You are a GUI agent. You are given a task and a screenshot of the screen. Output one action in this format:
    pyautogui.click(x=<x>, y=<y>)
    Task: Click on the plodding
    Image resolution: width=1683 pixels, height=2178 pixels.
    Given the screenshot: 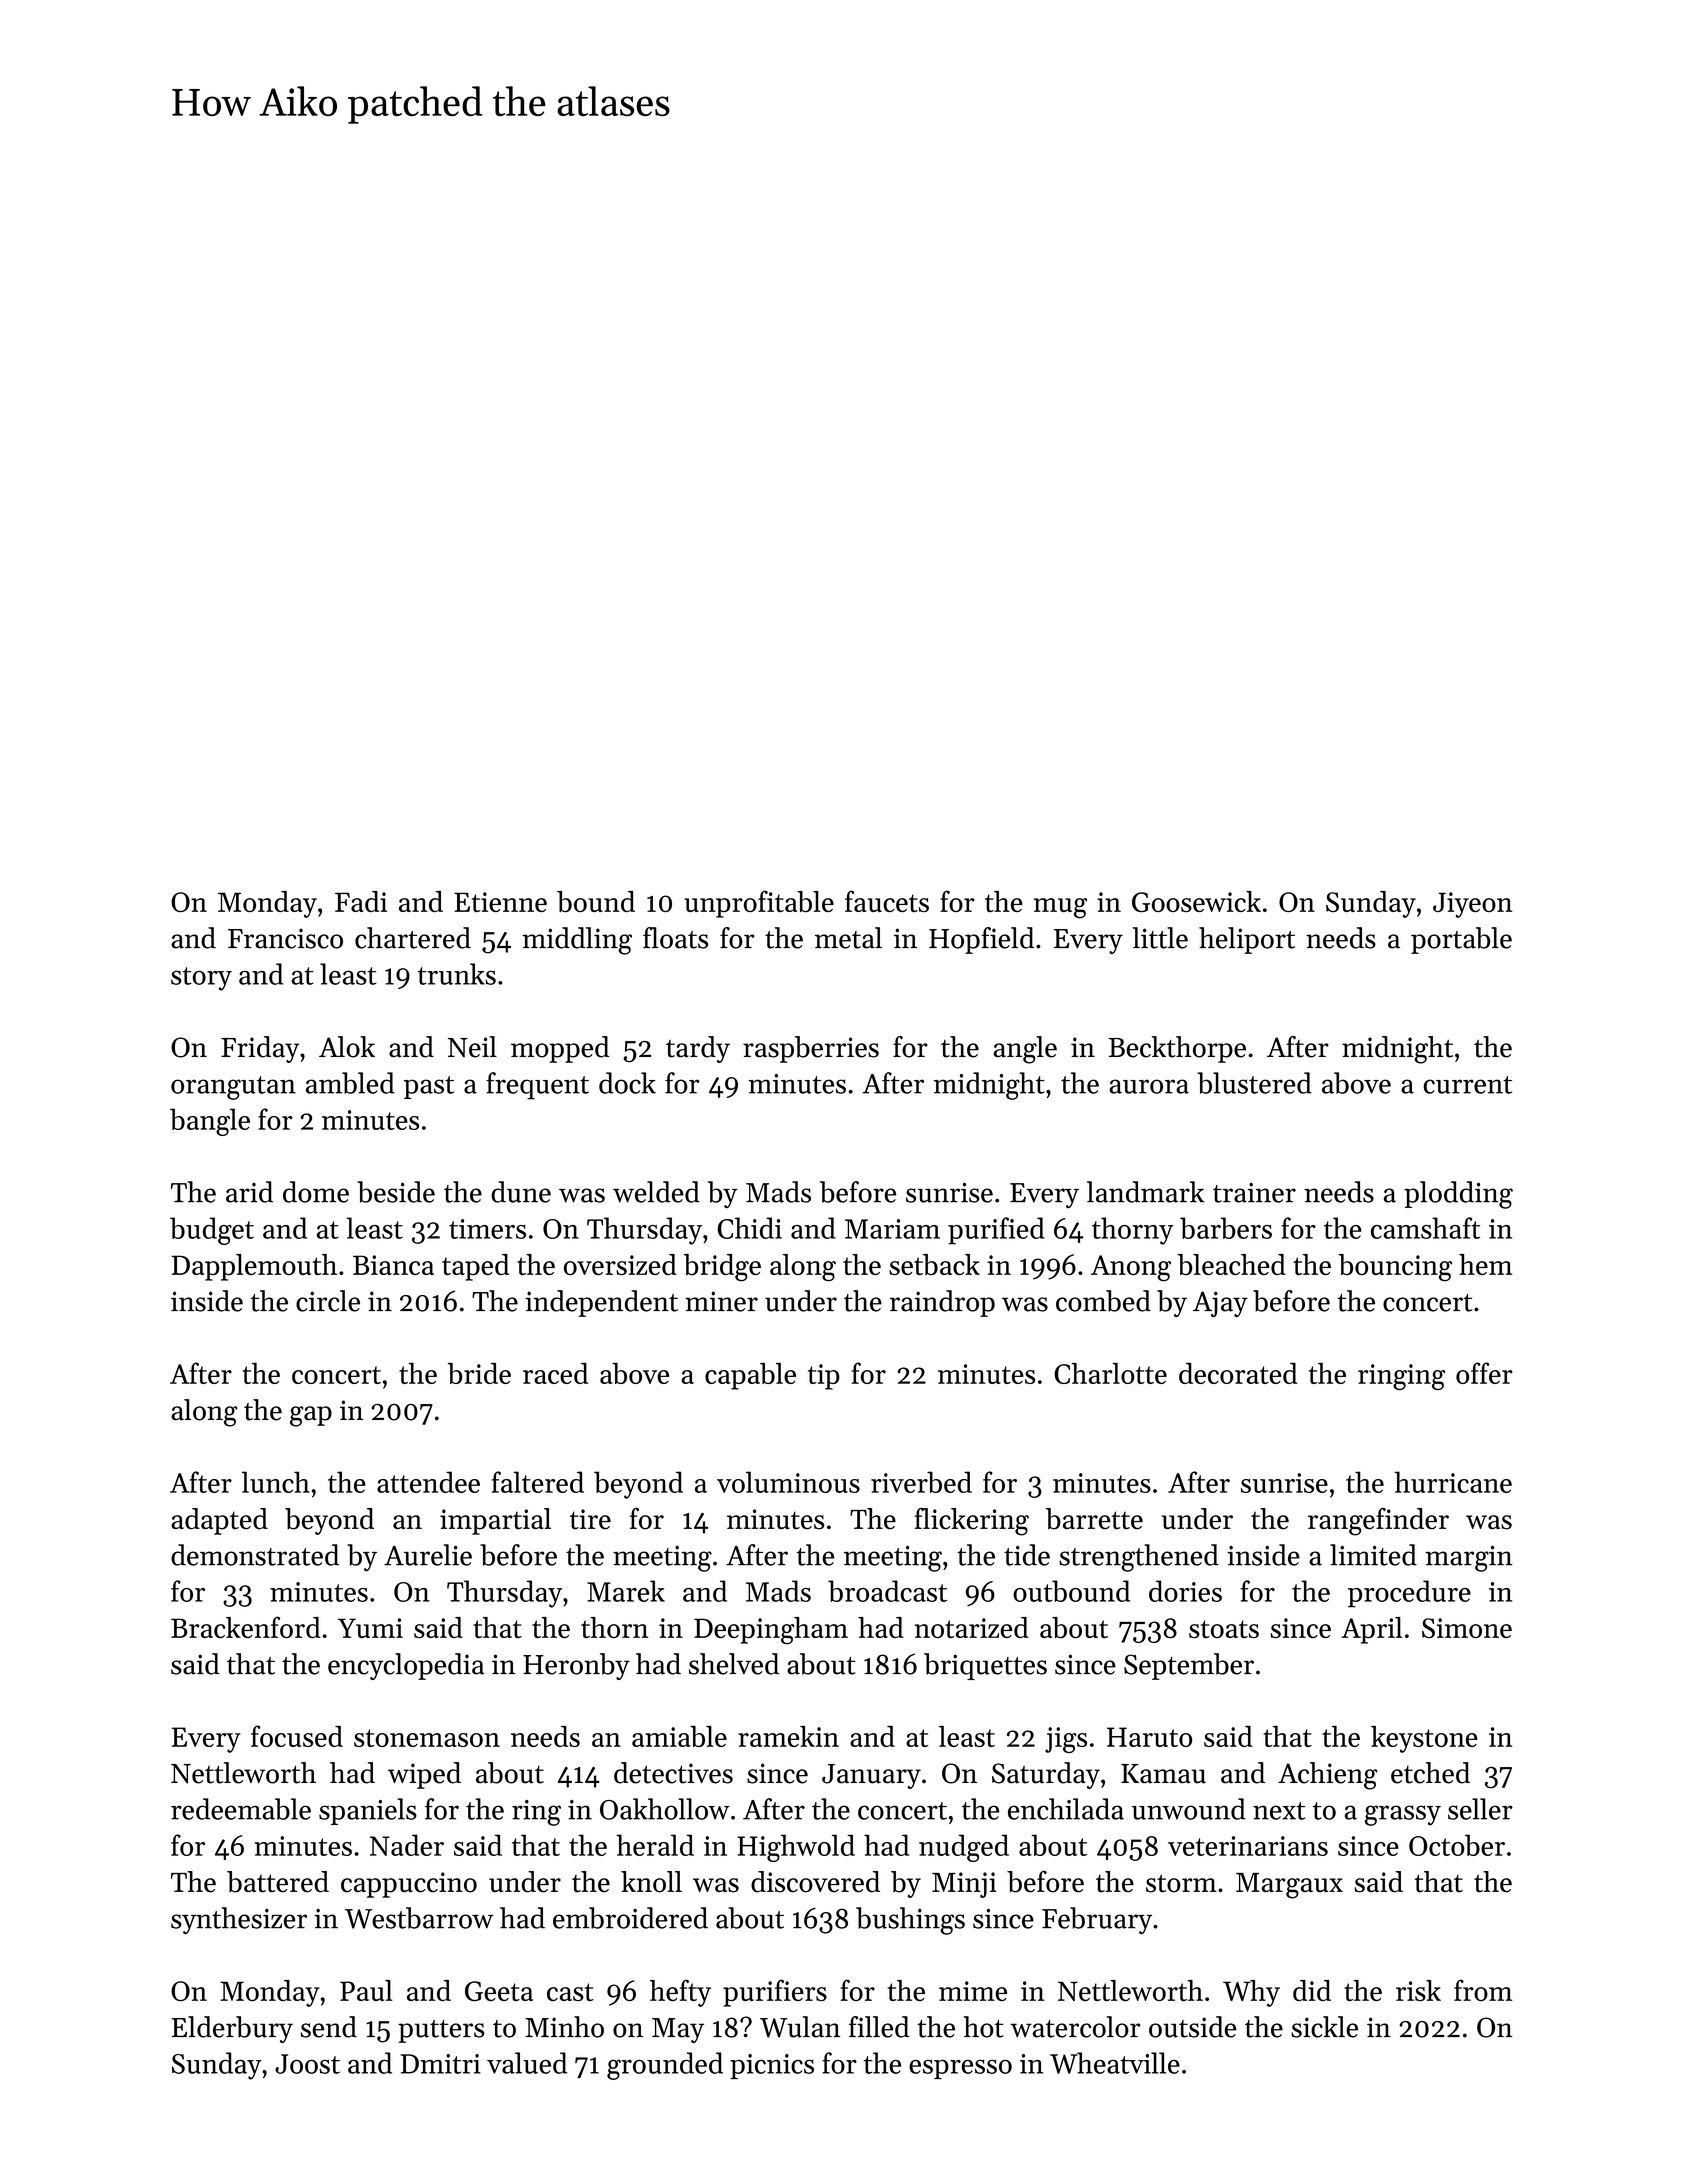 What is the action you would take?
    pyautogui.click(x=1458, y=1195)
